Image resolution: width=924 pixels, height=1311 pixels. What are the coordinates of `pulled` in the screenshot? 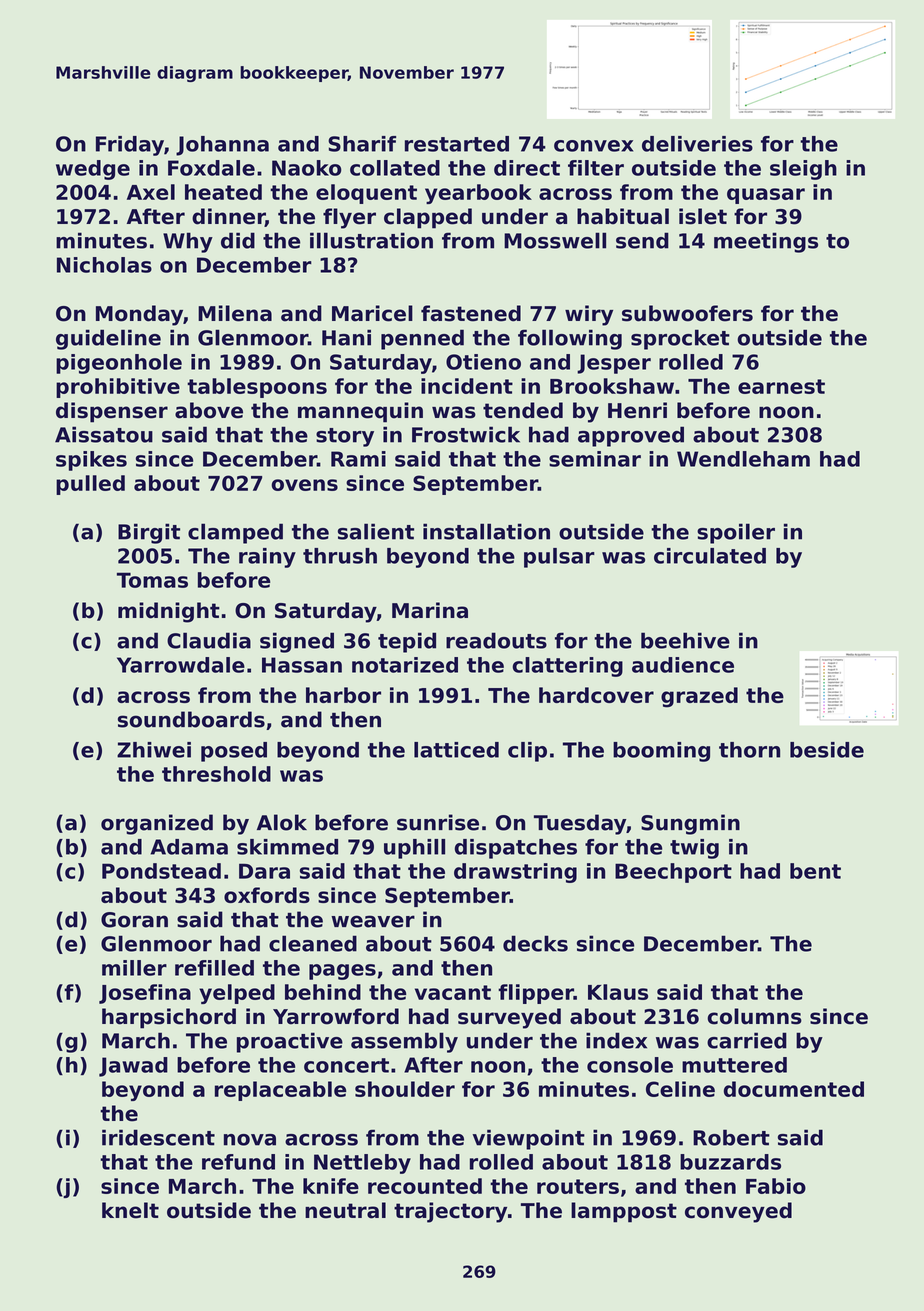 It's located at (90, 485).
